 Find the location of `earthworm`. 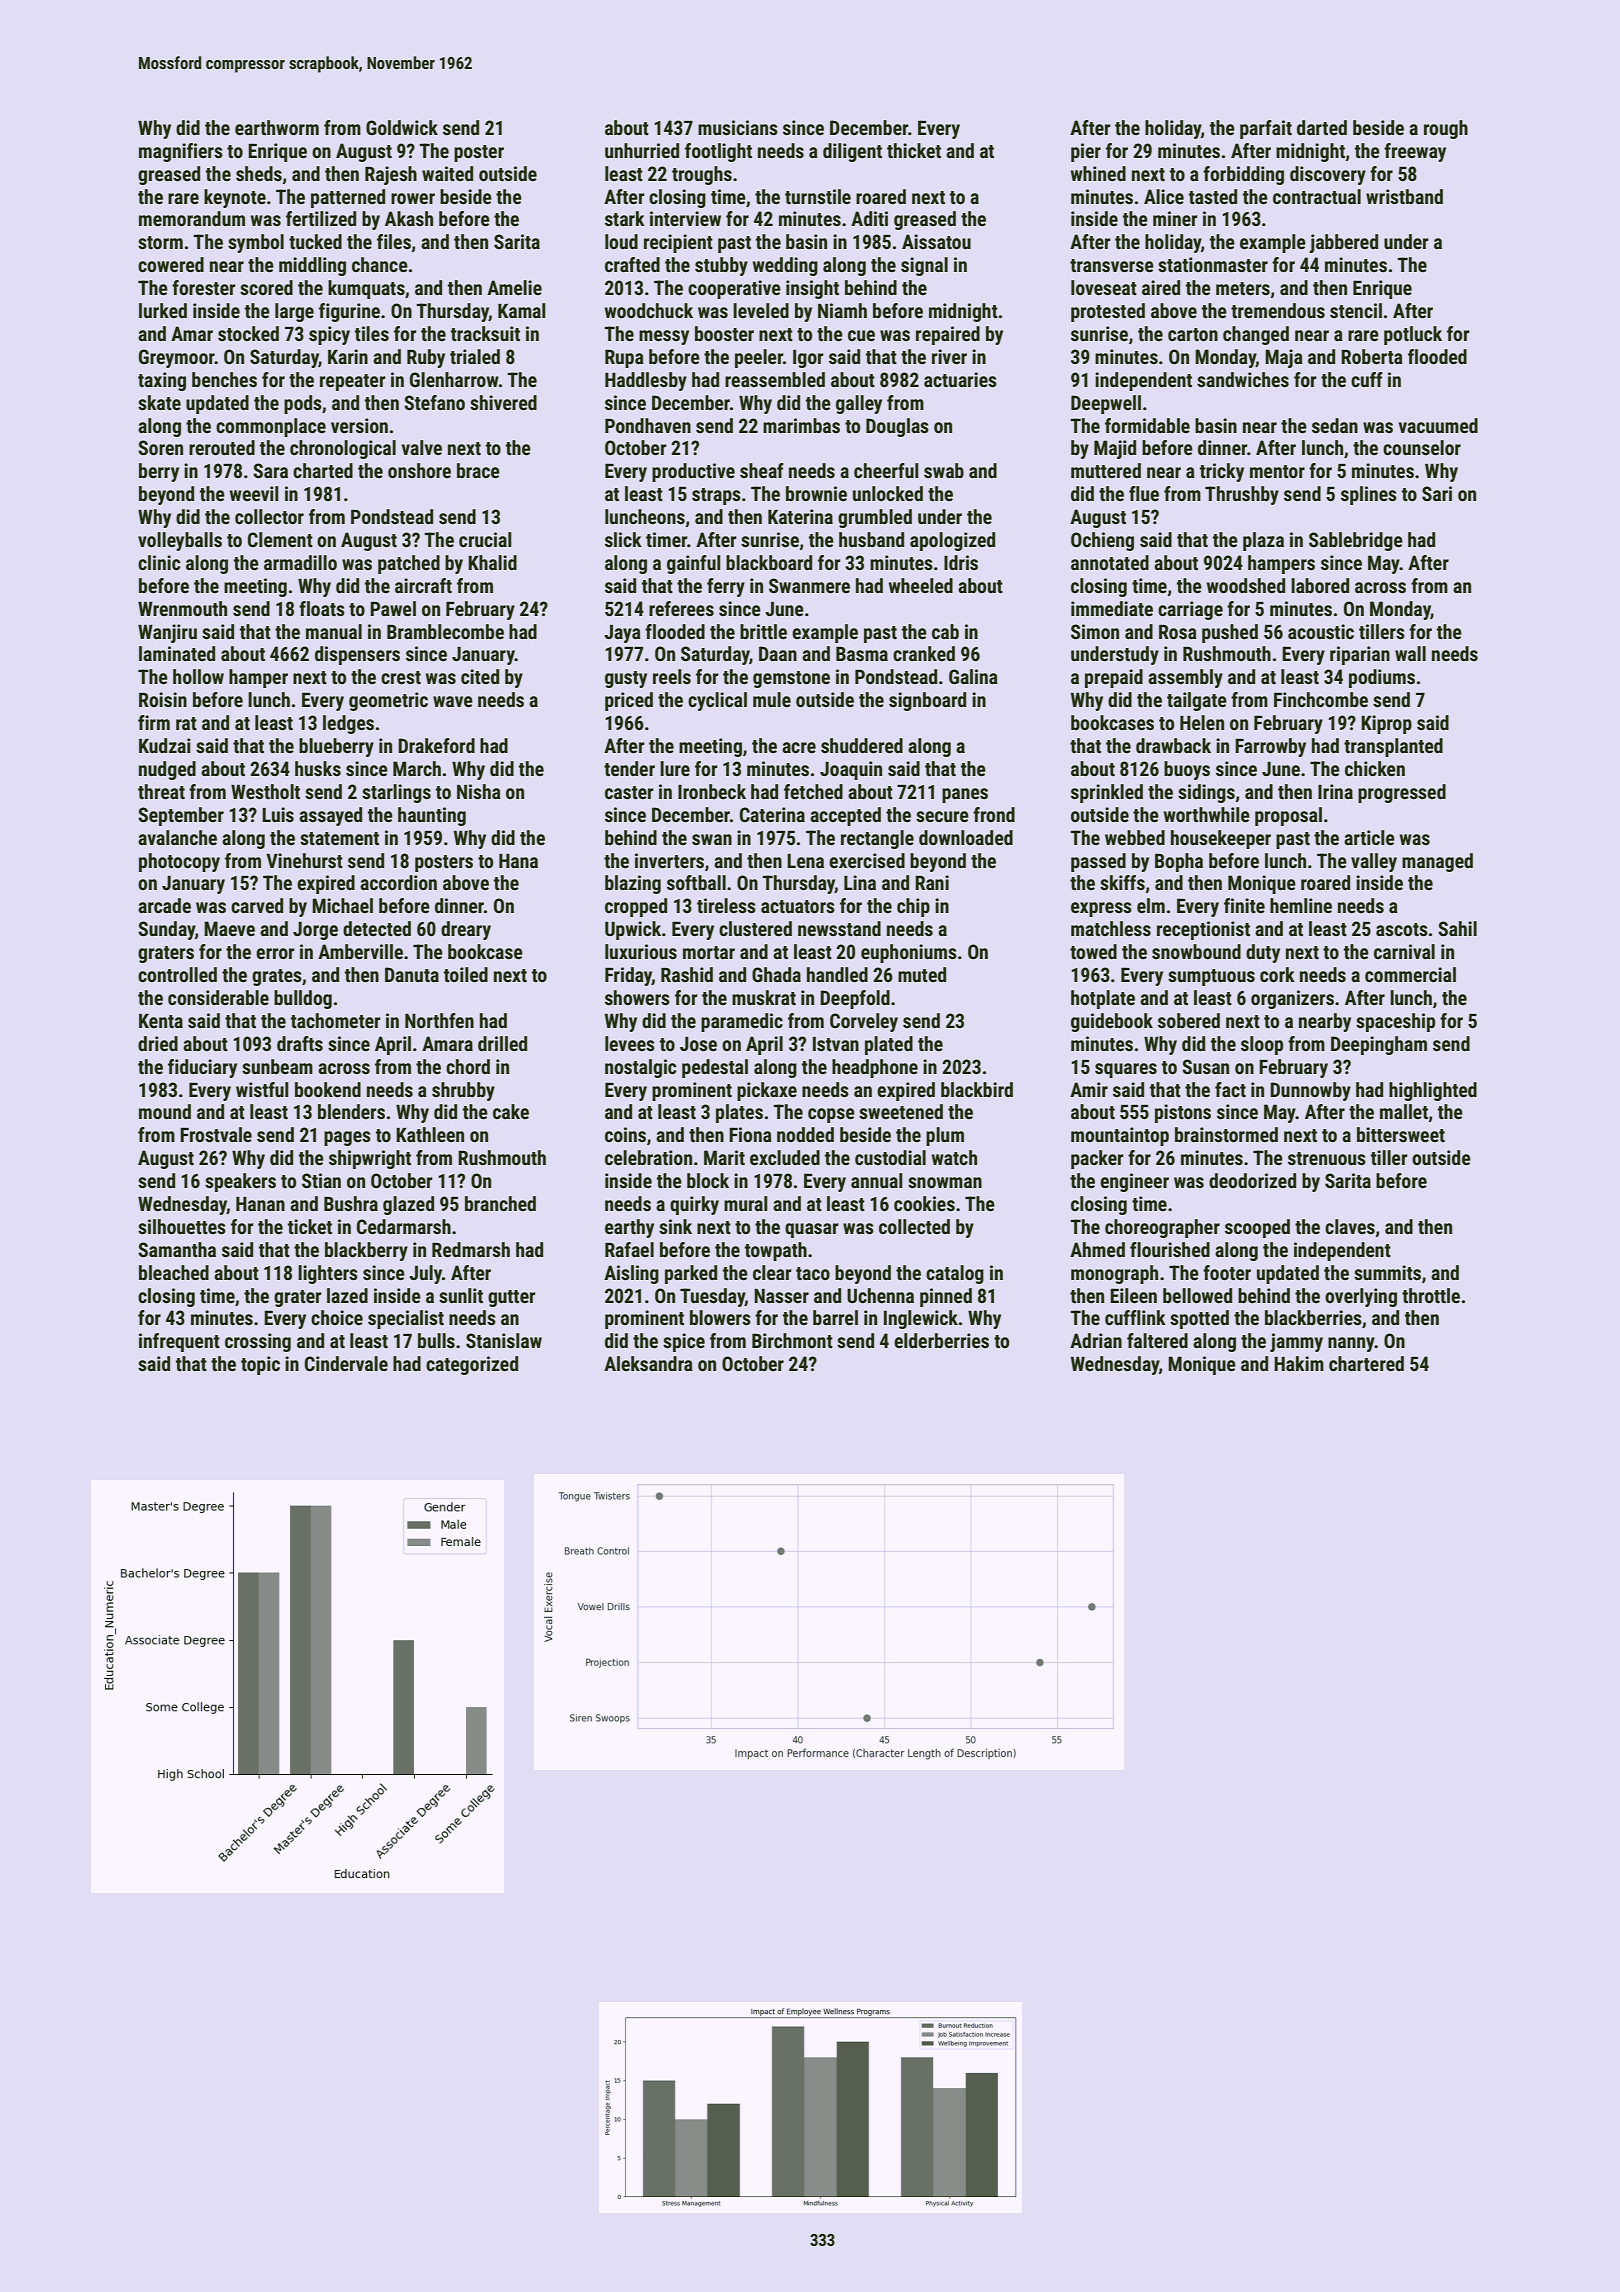

earthworm is located at coordinates (277, 127).
